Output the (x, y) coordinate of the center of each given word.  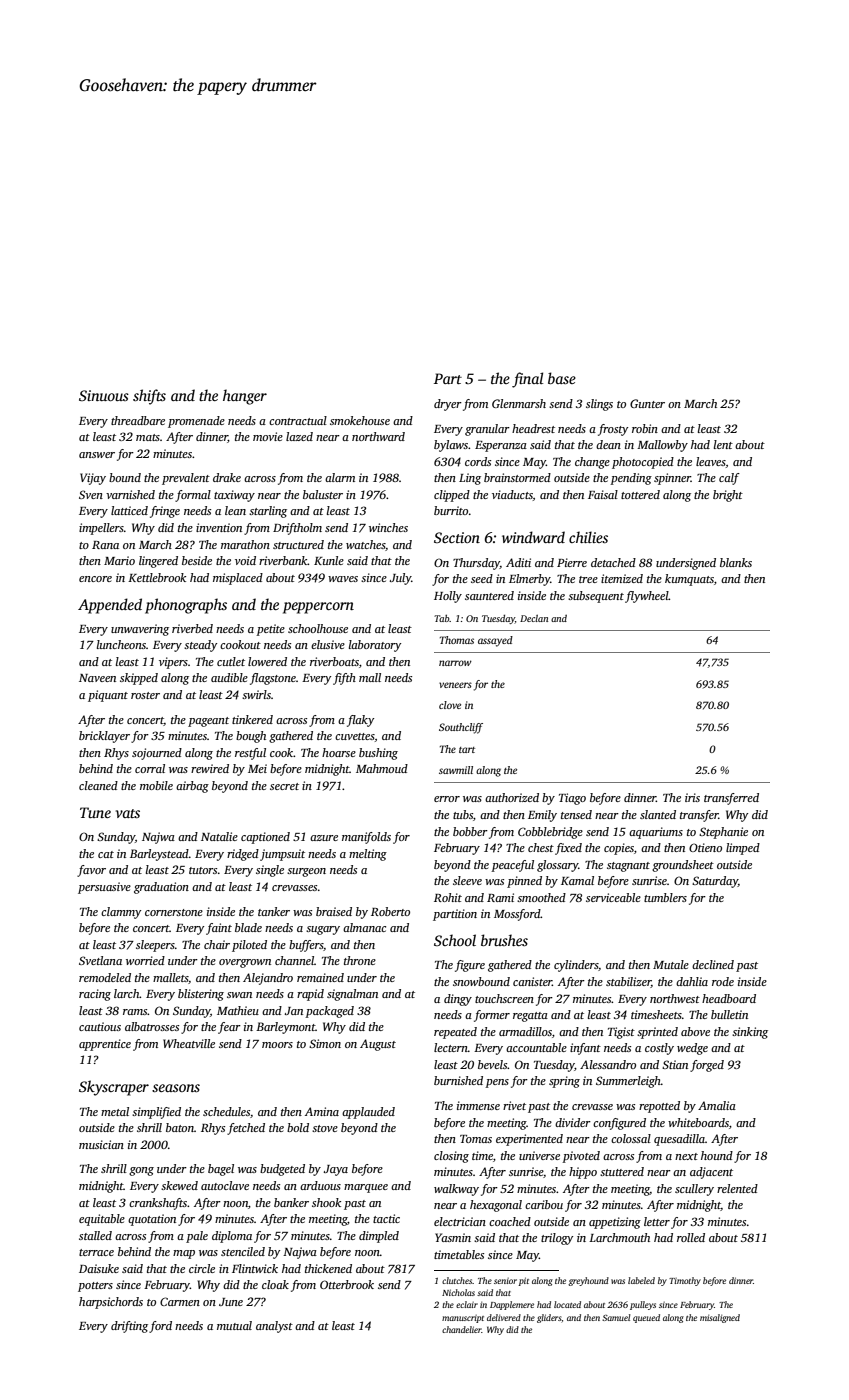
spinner (672, 479)
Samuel (616, 1317)
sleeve (467, 880)
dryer (448, 405)
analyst (274, 1327)
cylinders (576, 966)
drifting (129, 1327)
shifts (149, 397)
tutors (203, 870)
